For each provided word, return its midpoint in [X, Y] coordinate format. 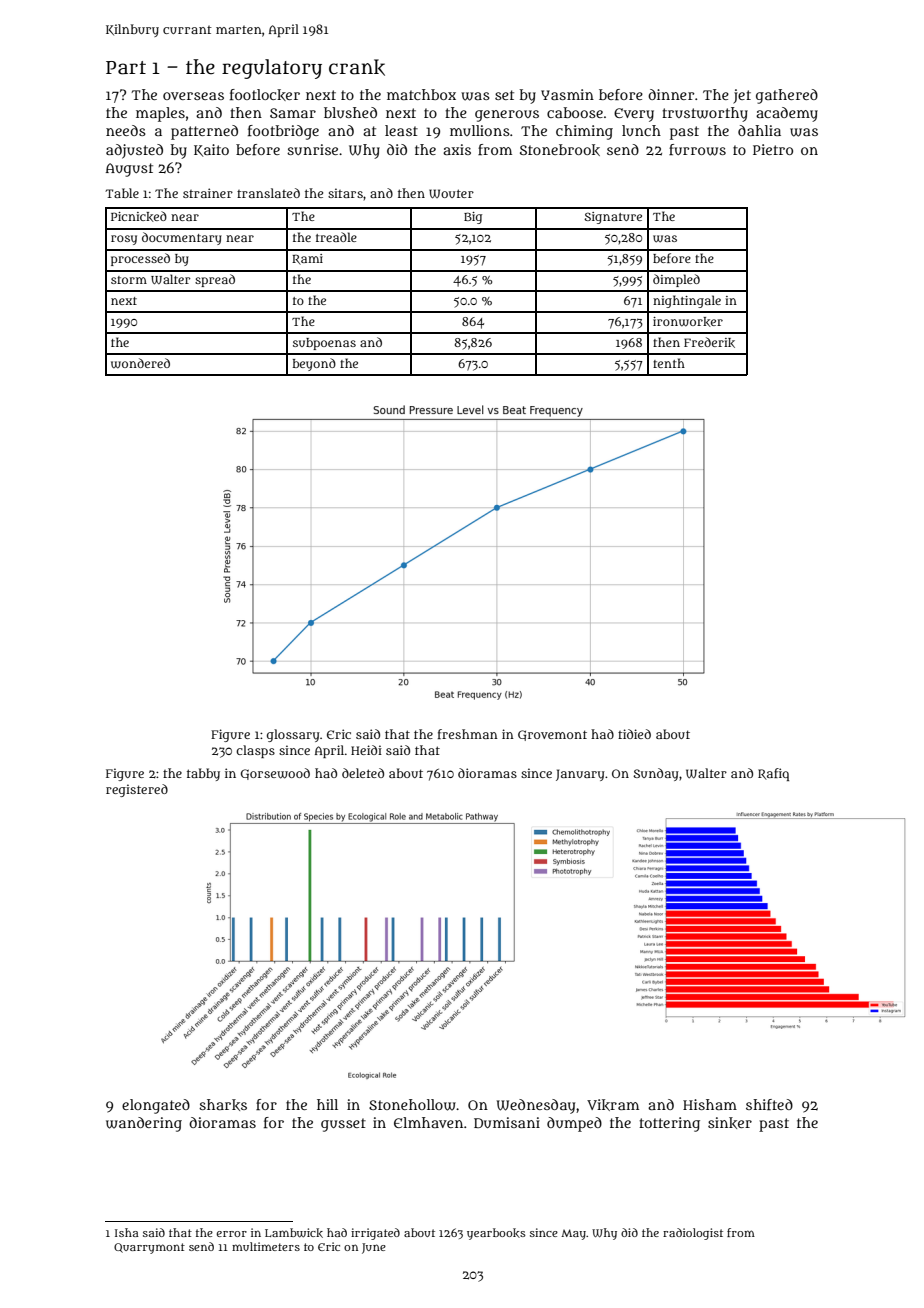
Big [473, 218]
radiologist [693, 1234]
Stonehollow [412, 1105]
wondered [140, 363]
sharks [223, 1105]
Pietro [773, 149]
